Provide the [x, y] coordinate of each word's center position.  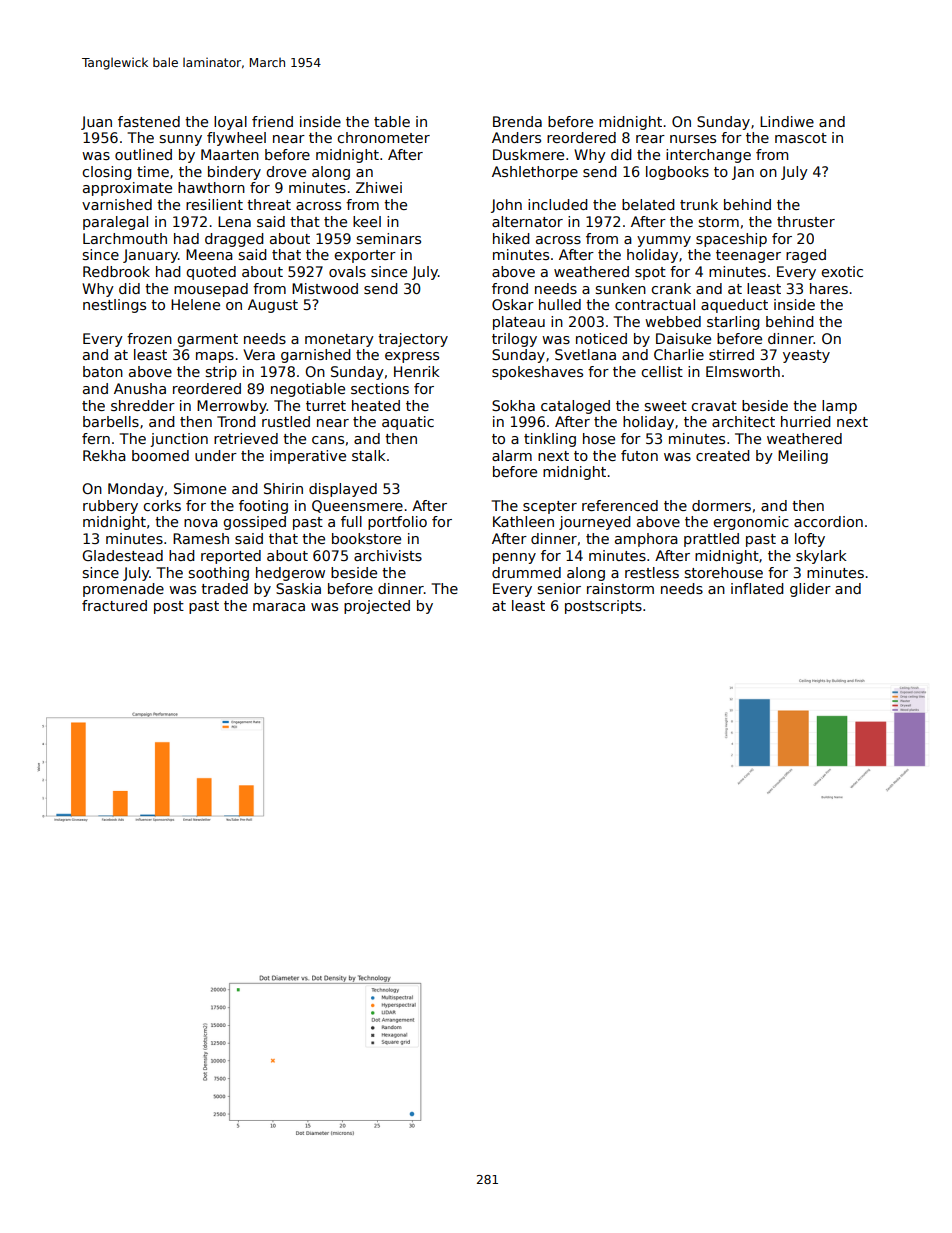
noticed [601, 338]
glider [810, 590]
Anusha [140, 388]
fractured [114, 605]
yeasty [806, 356]
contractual [655, 304]
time [153, 171]
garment [207, 340]
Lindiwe [787, 121]
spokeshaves [537, 373]
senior [559, 588]
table [392, 121]
